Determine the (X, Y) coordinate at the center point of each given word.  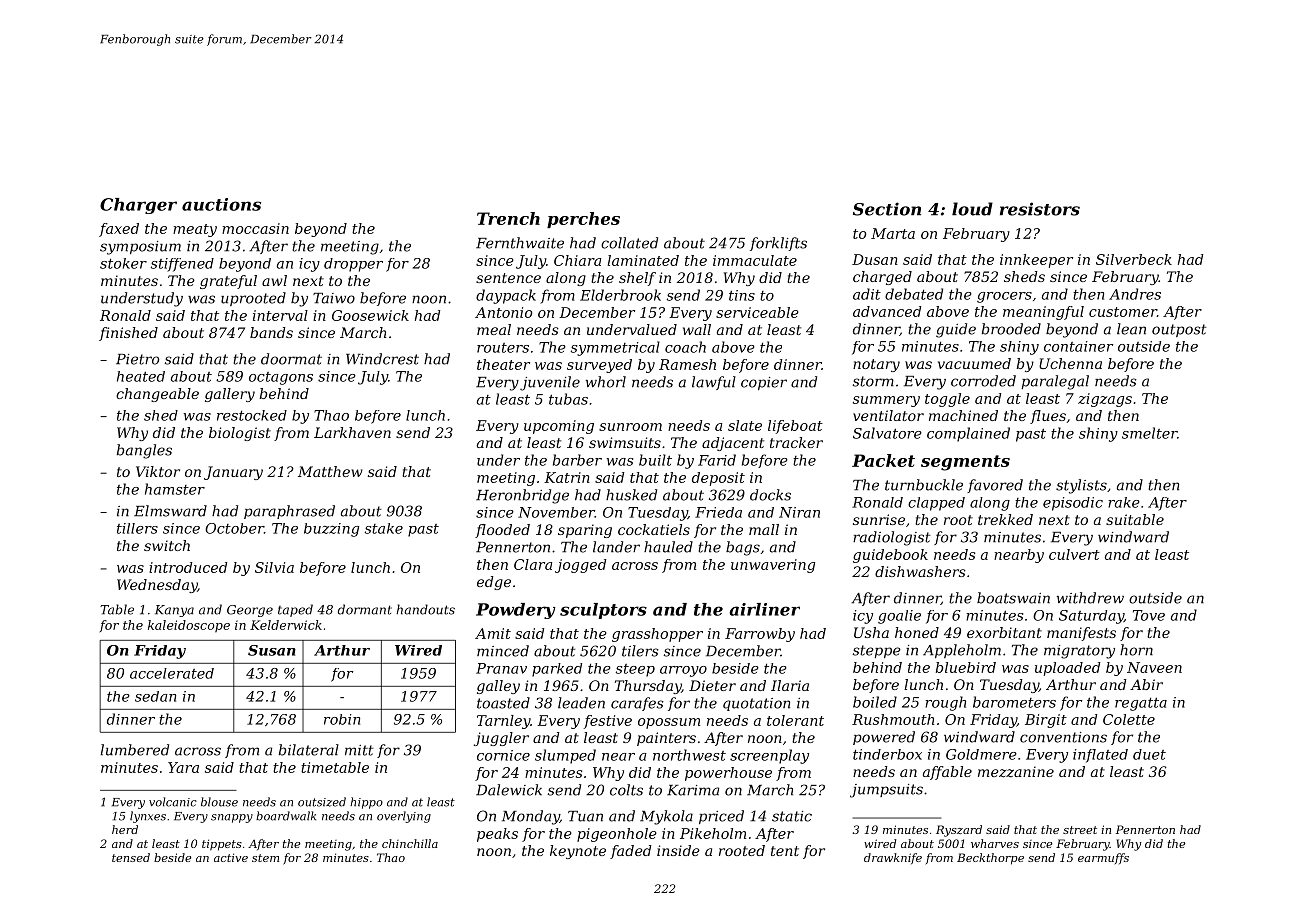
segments (965, 463)
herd (125, 829)
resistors (1040, 209)
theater (503, 364)
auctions (221, 204)
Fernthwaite (520, 243)
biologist (240, 434)
